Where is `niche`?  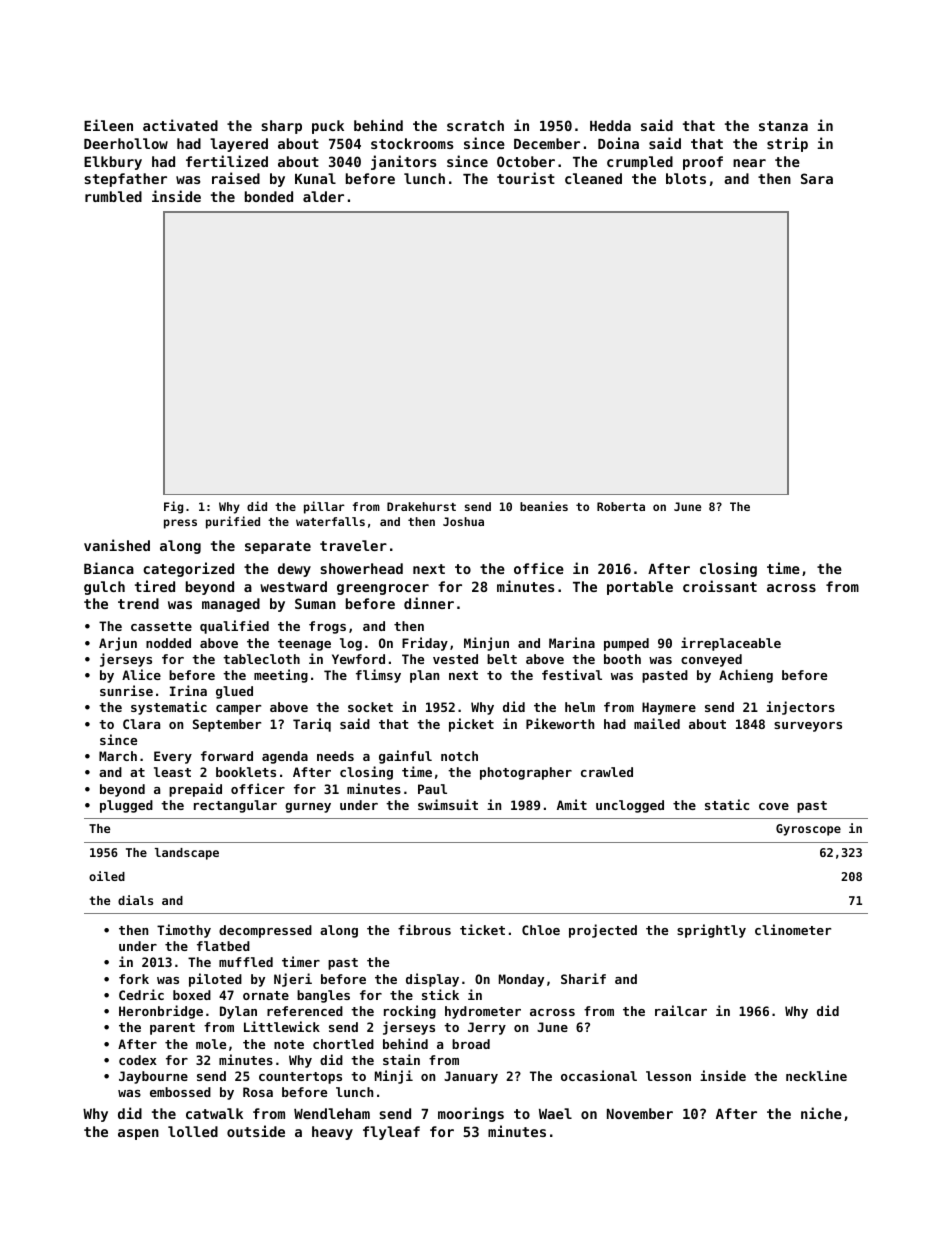 niche is located at coordinates (821, 1113).
